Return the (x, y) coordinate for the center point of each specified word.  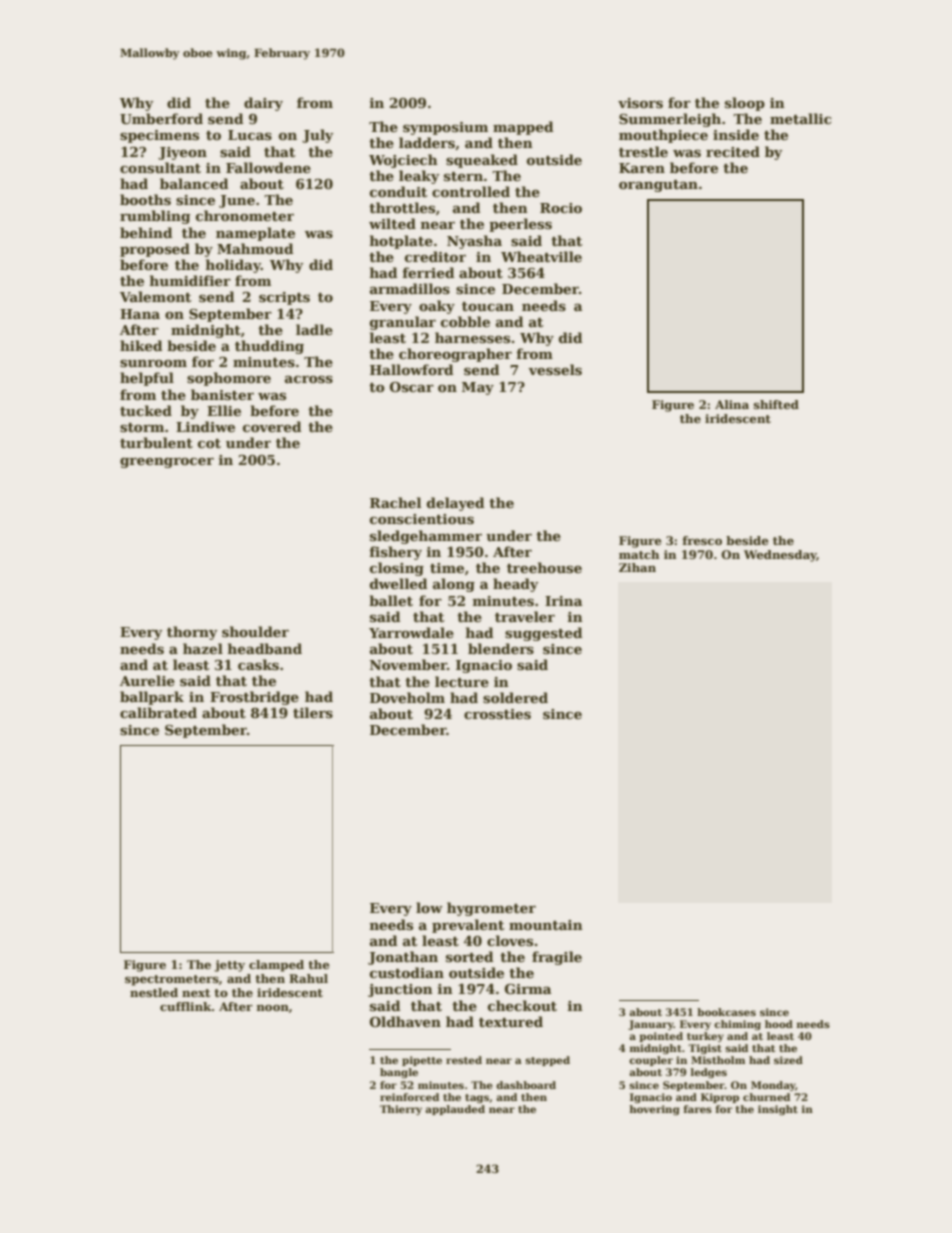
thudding (269, 347)
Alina (732, 404)
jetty (229, 966)
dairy (263, 104)
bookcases (726, 1012)
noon (273, 1008)
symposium (445, 128)
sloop (745, 104)
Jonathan (403, 958)
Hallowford (411, 369)
